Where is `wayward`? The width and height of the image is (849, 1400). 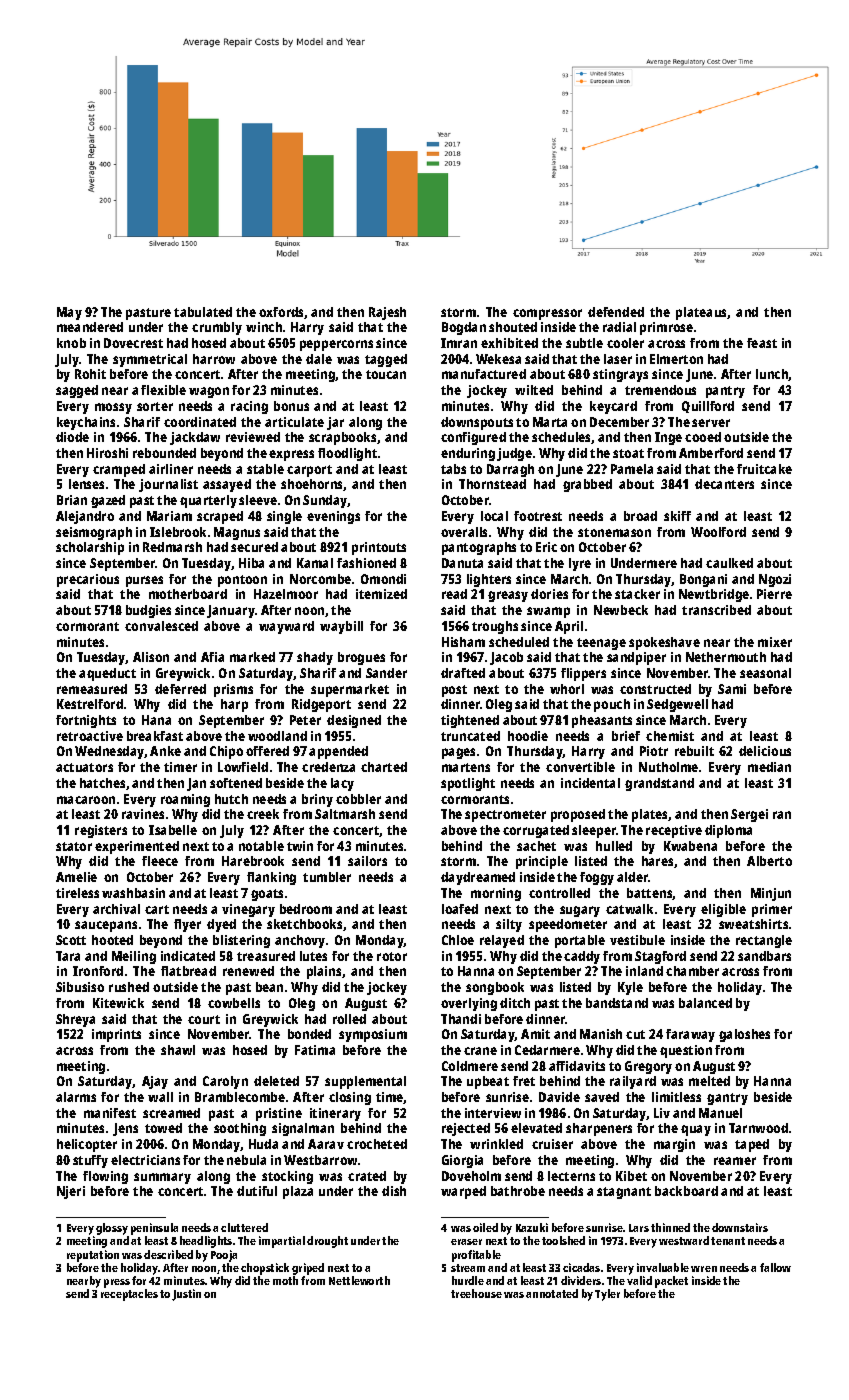
wayward is located at coordinates (286, 627).
